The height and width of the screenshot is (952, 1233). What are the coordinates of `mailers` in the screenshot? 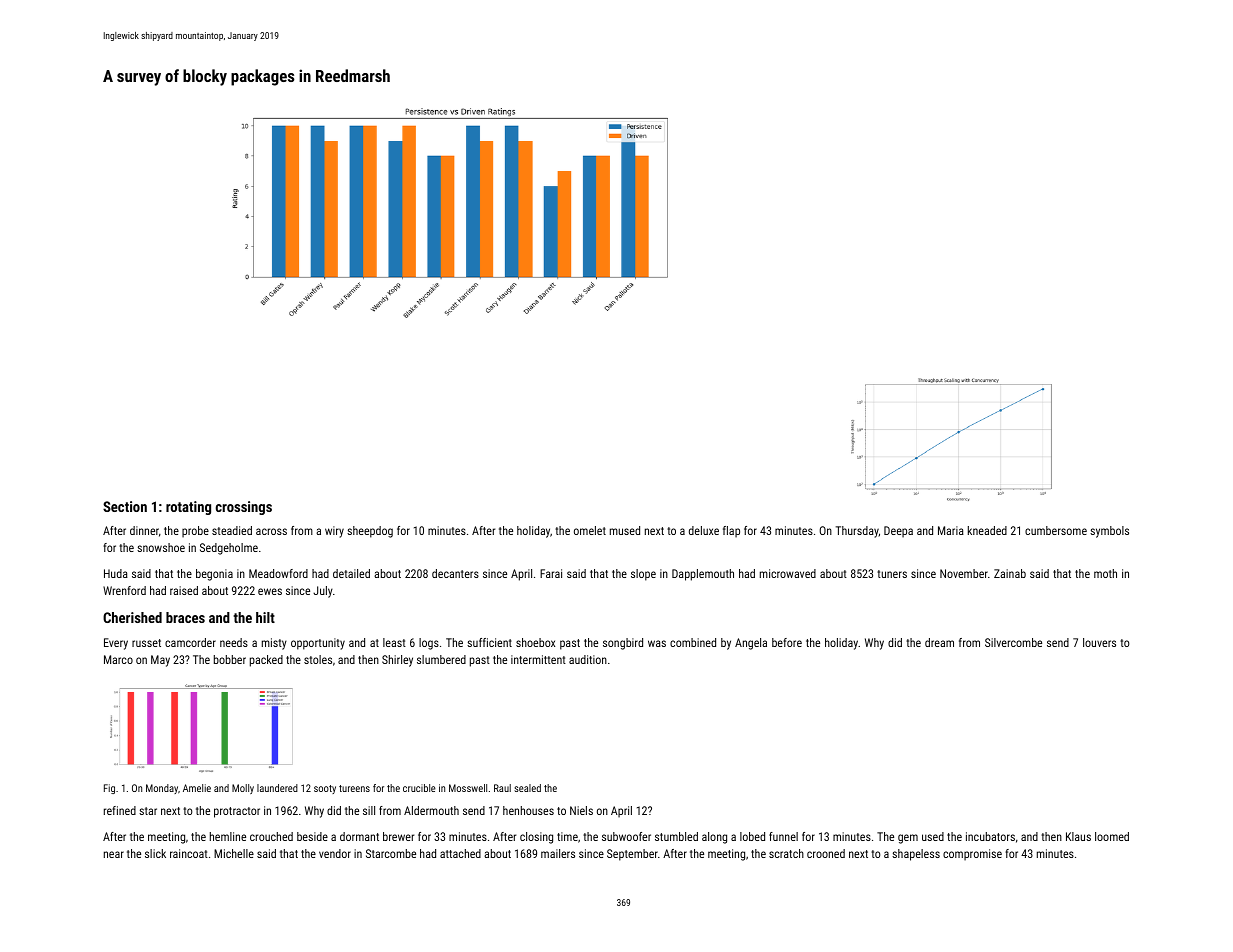 It's located at (558, 853).
